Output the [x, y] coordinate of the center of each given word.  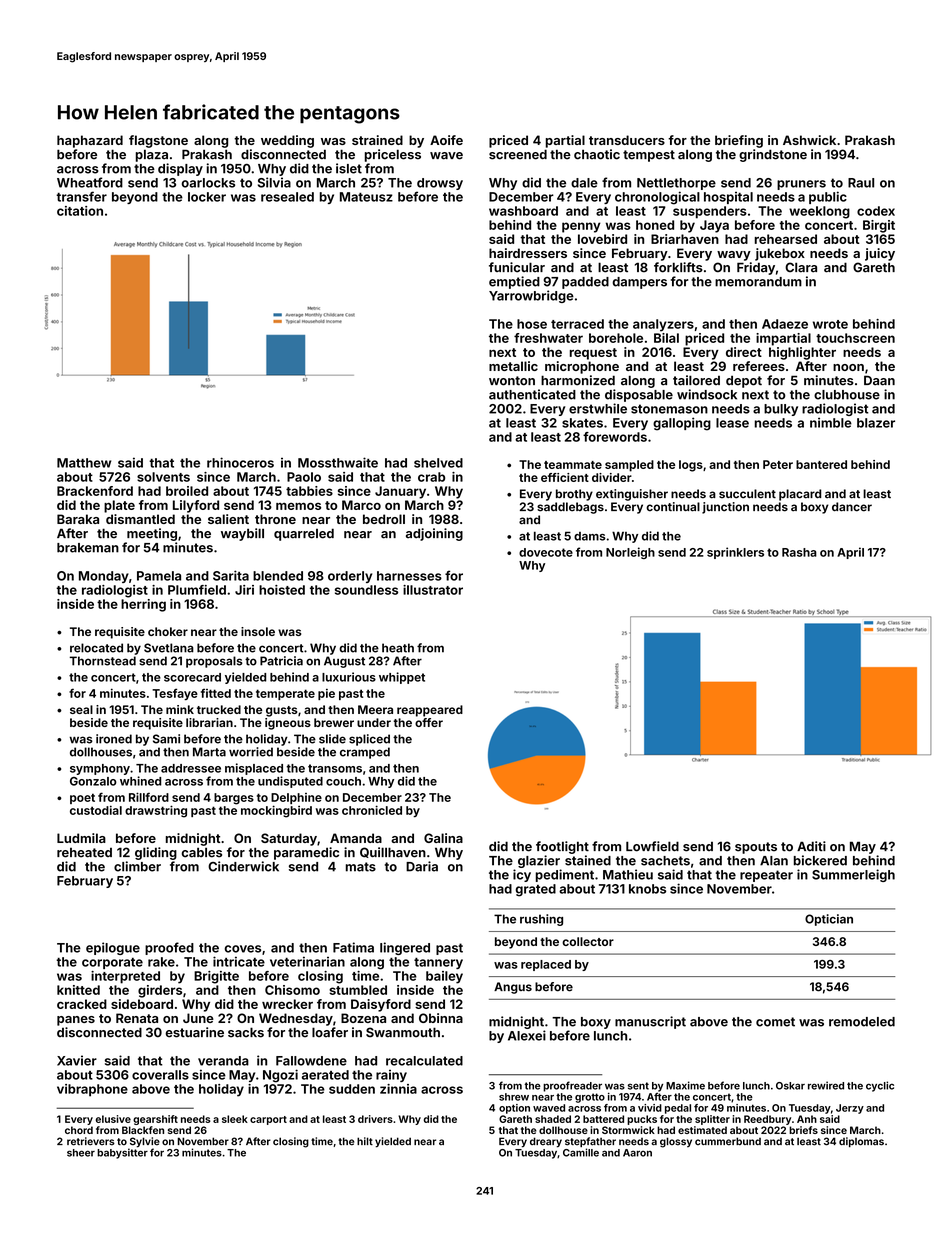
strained [377, 140]
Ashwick [809, 140]
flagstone [158, 141]
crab [431, 477]
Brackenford [95, 491]
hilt [365, 1141]
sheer [81, 1153]
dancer [852, 507]
